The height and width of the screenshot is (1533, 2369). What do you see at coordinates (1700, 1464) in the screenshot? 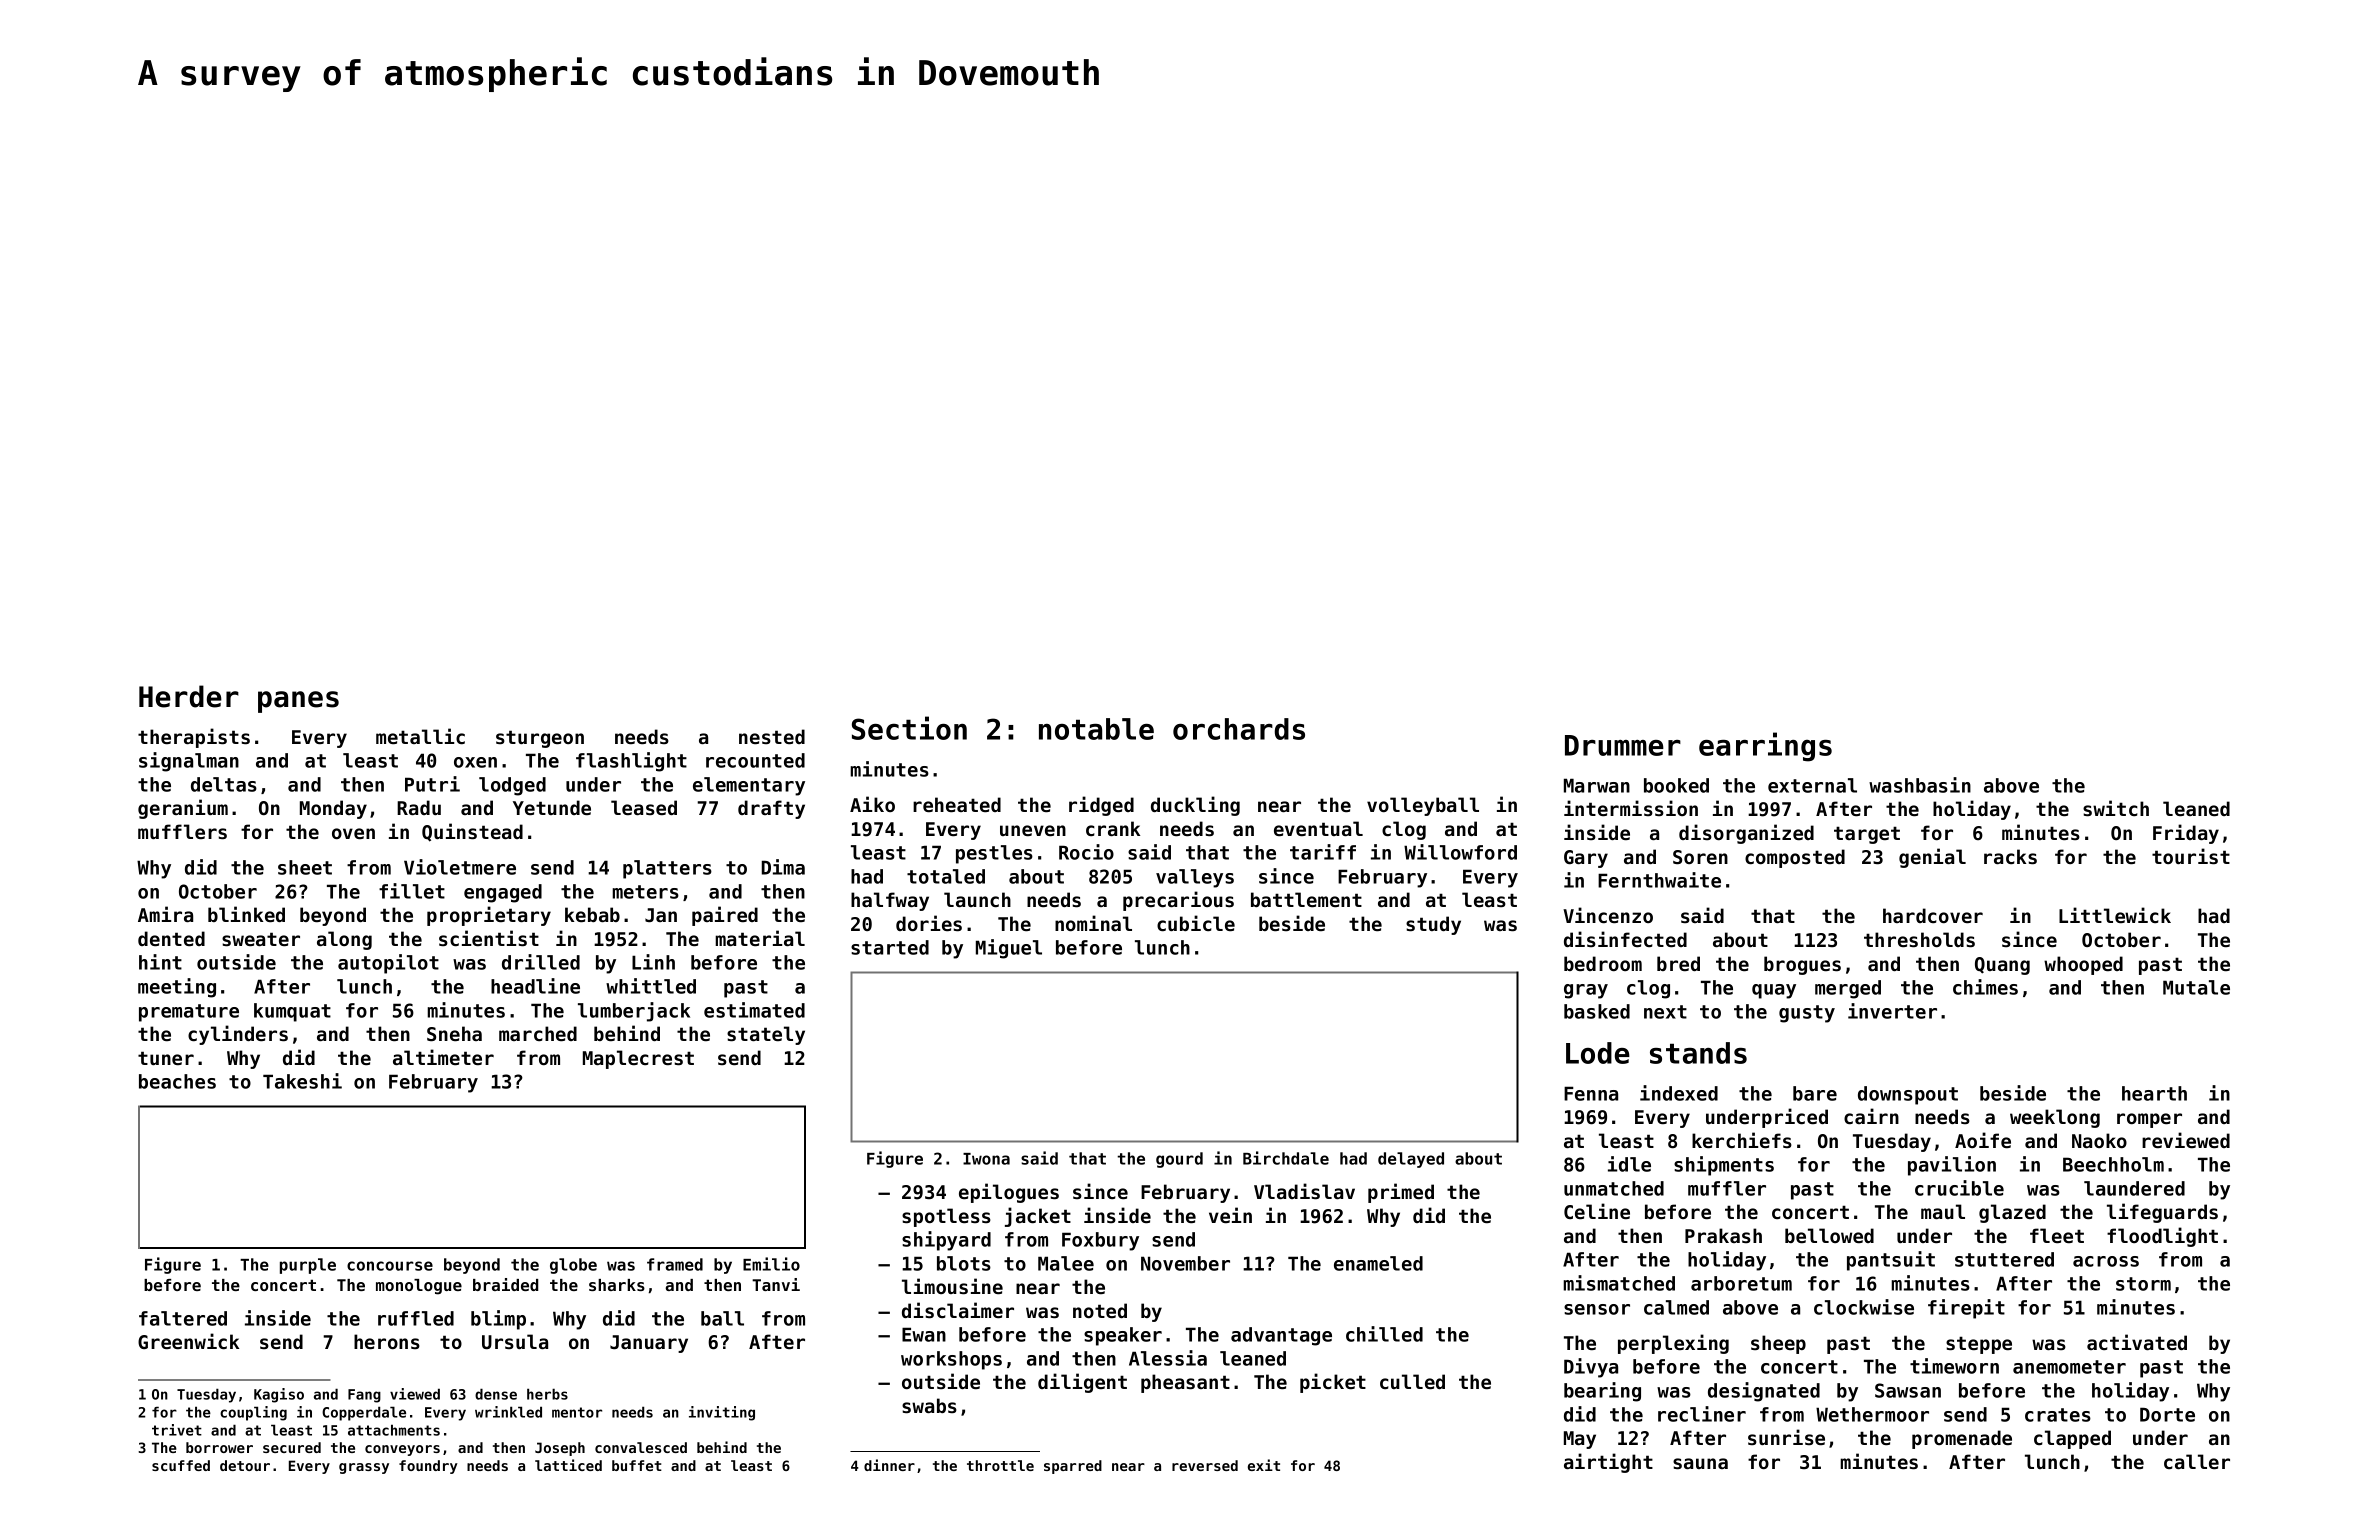
I see `sauna` at bounding box center [1700, 1464].
